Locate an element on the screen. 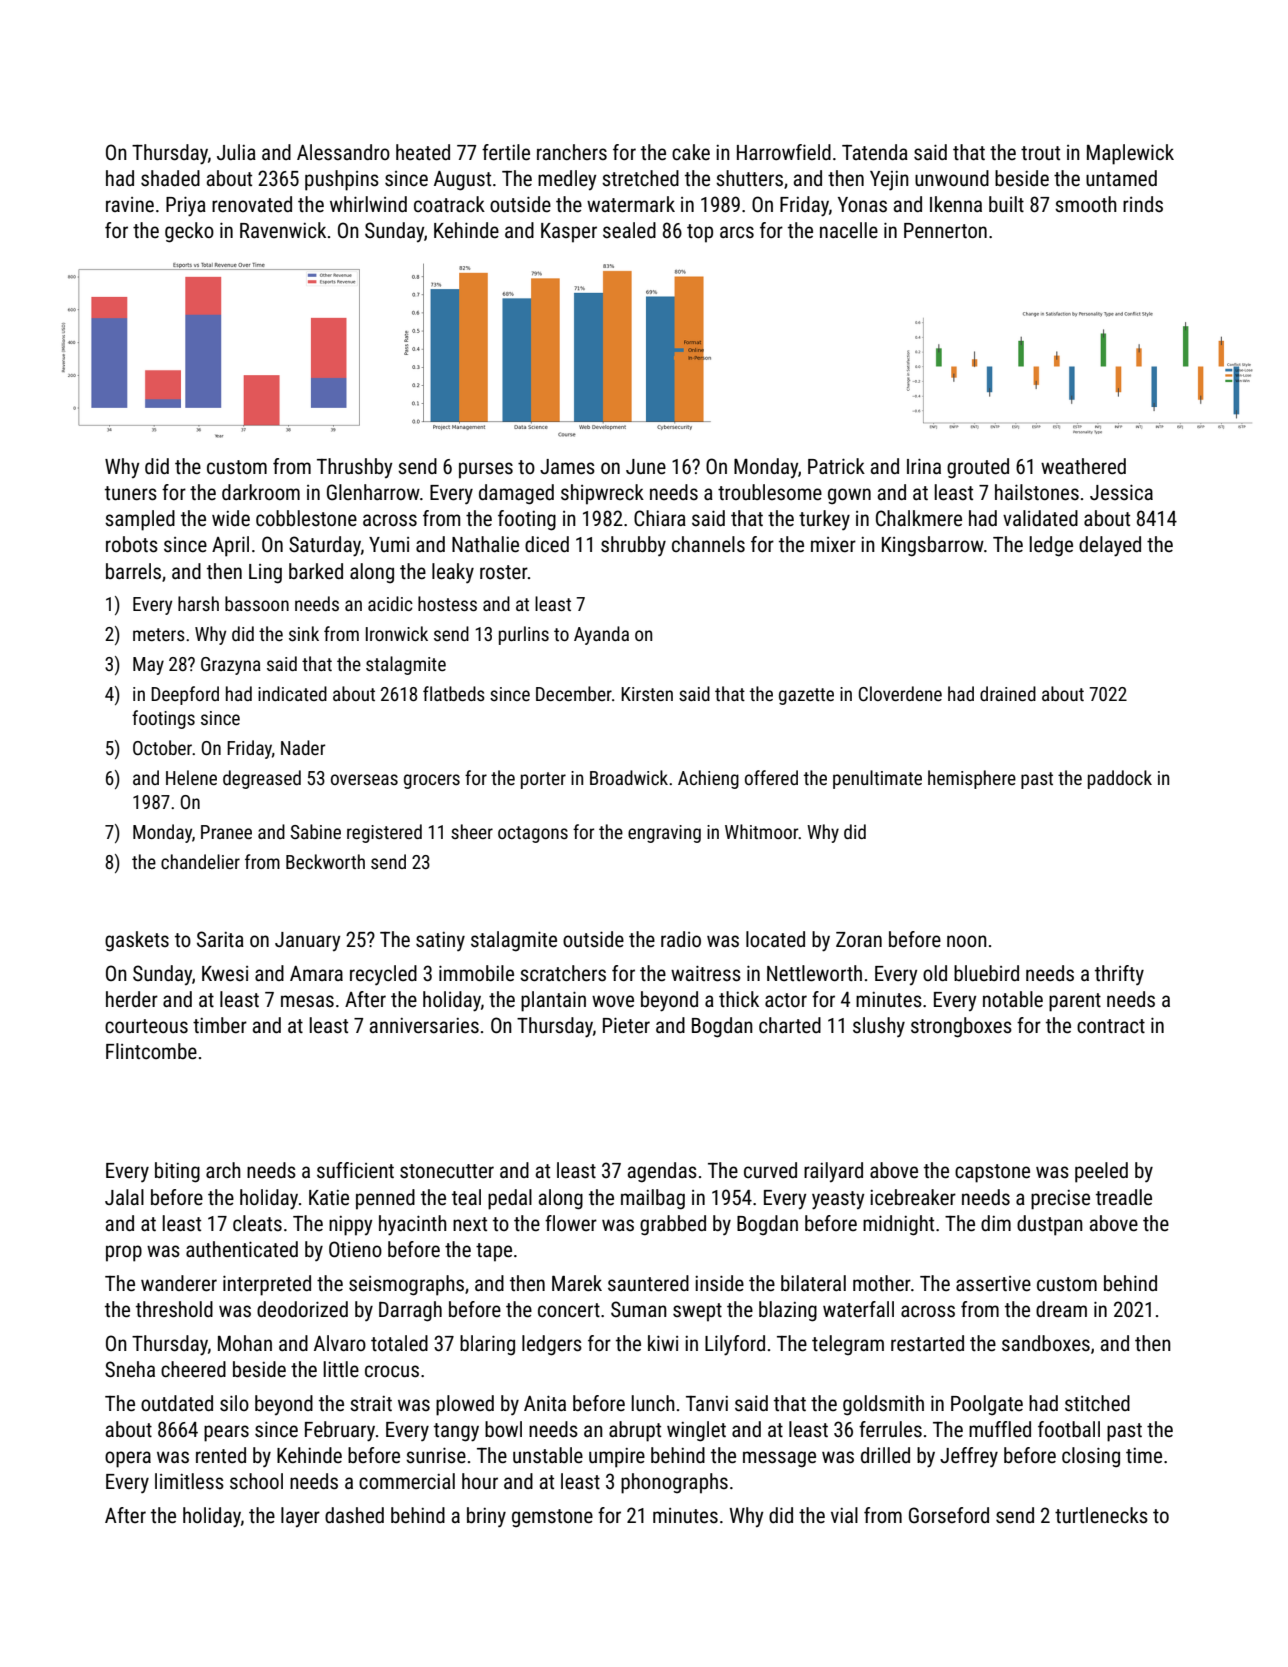 The image size is (1288, 1667). peeled is located at coordinates (1101, 1172).
